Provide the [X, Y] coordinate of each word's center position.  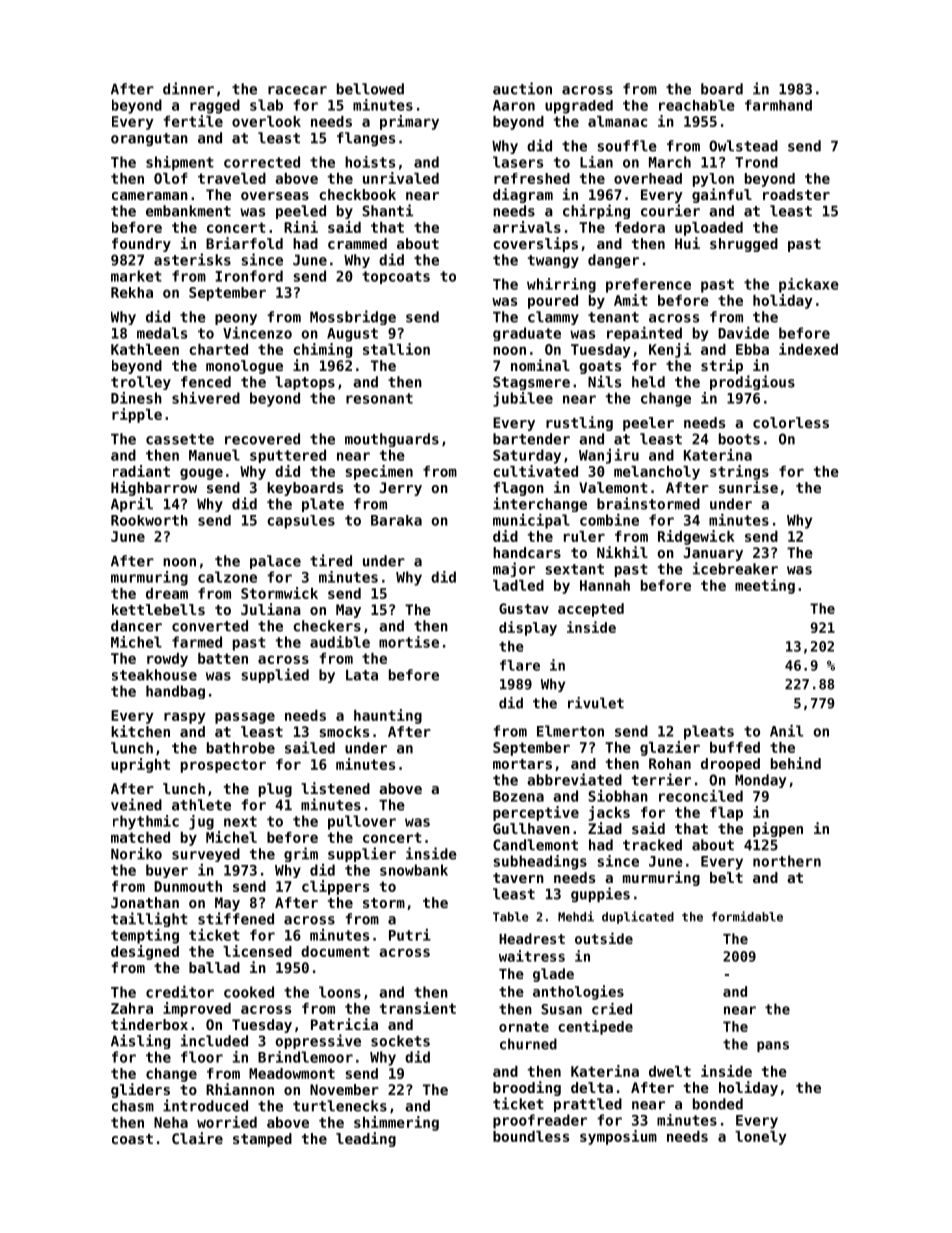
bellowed [370, 89]
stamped [262, 1140]
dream [167, 593]
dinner [188, 88]
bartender [531, 439]
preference [648, 285]
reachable [697, 105]
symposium [618, 1137]
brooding [527, 1088]
